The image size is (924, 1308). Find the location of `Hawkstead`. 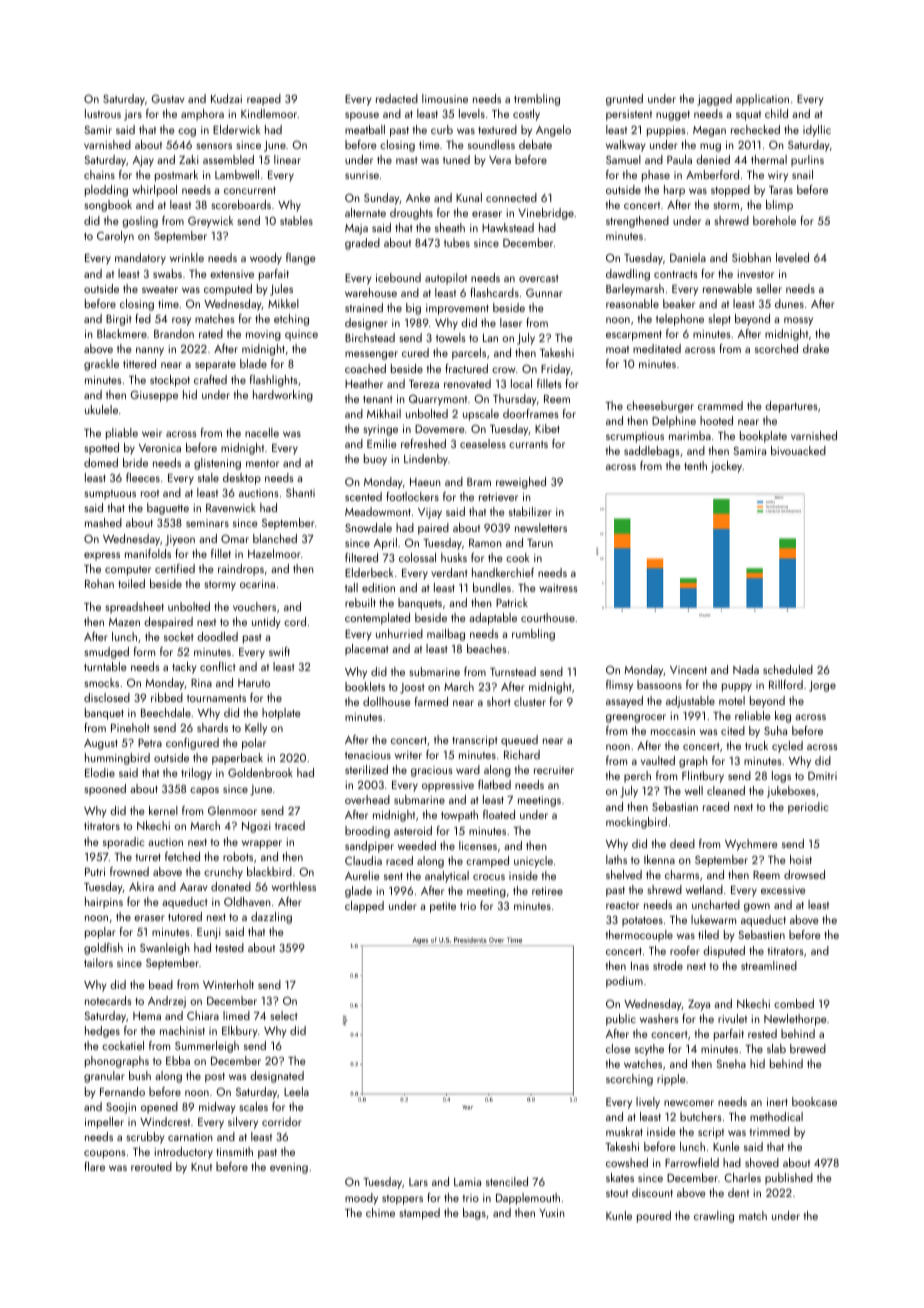

Hawkstead is located at coordinates (508, 227).
